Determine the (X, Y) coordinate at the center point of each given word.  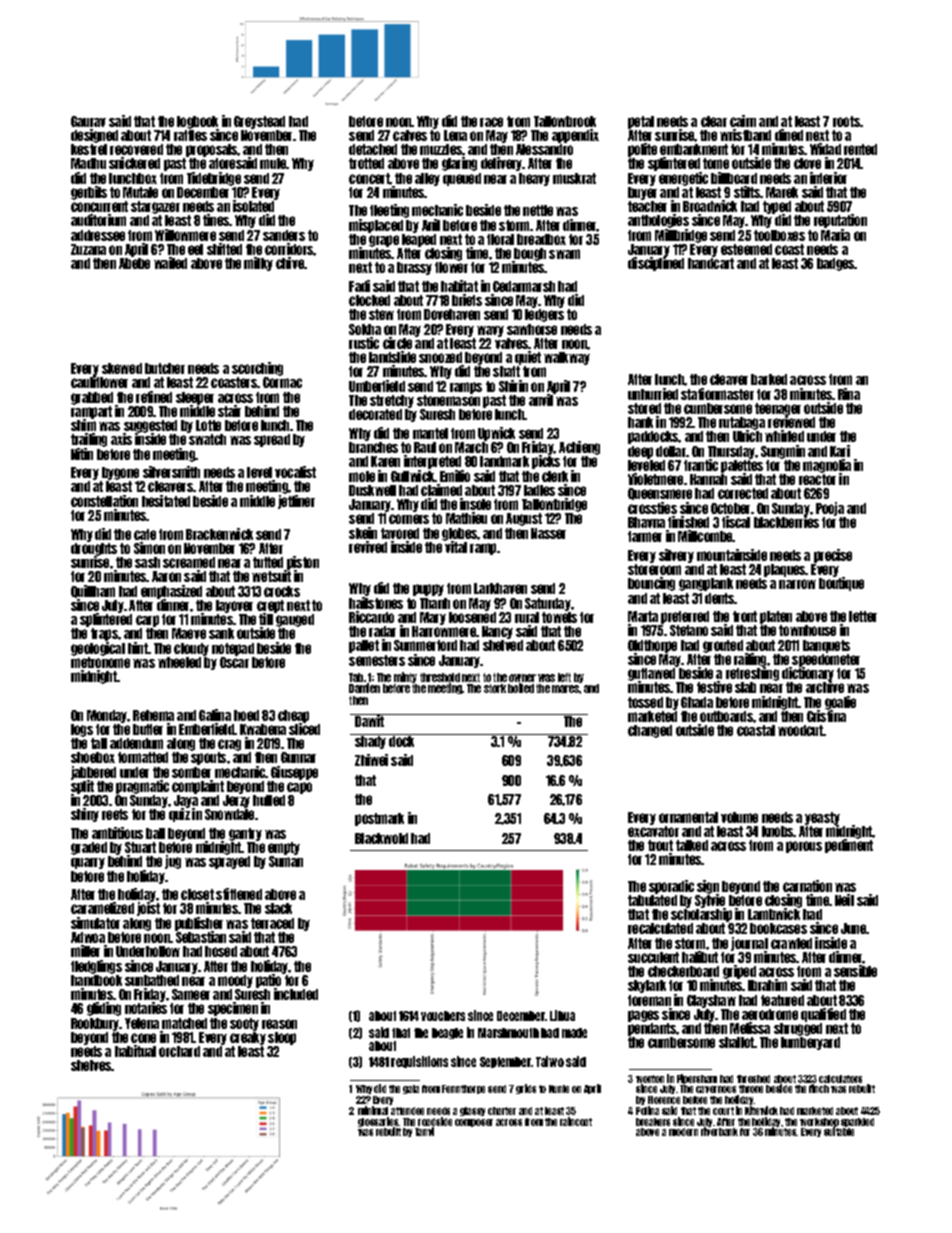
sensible (855, 971)
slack (278, 908)
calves (410, 135)
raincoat (576, 1121)
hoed (246, 715)
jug (173, 862)
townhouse (807, 630)
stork (495, 688)
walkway (567, 358)
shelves (91, 1065)
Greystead (259, 122)
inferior (828, 178)
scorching (257, 369)
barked (769, 379)
